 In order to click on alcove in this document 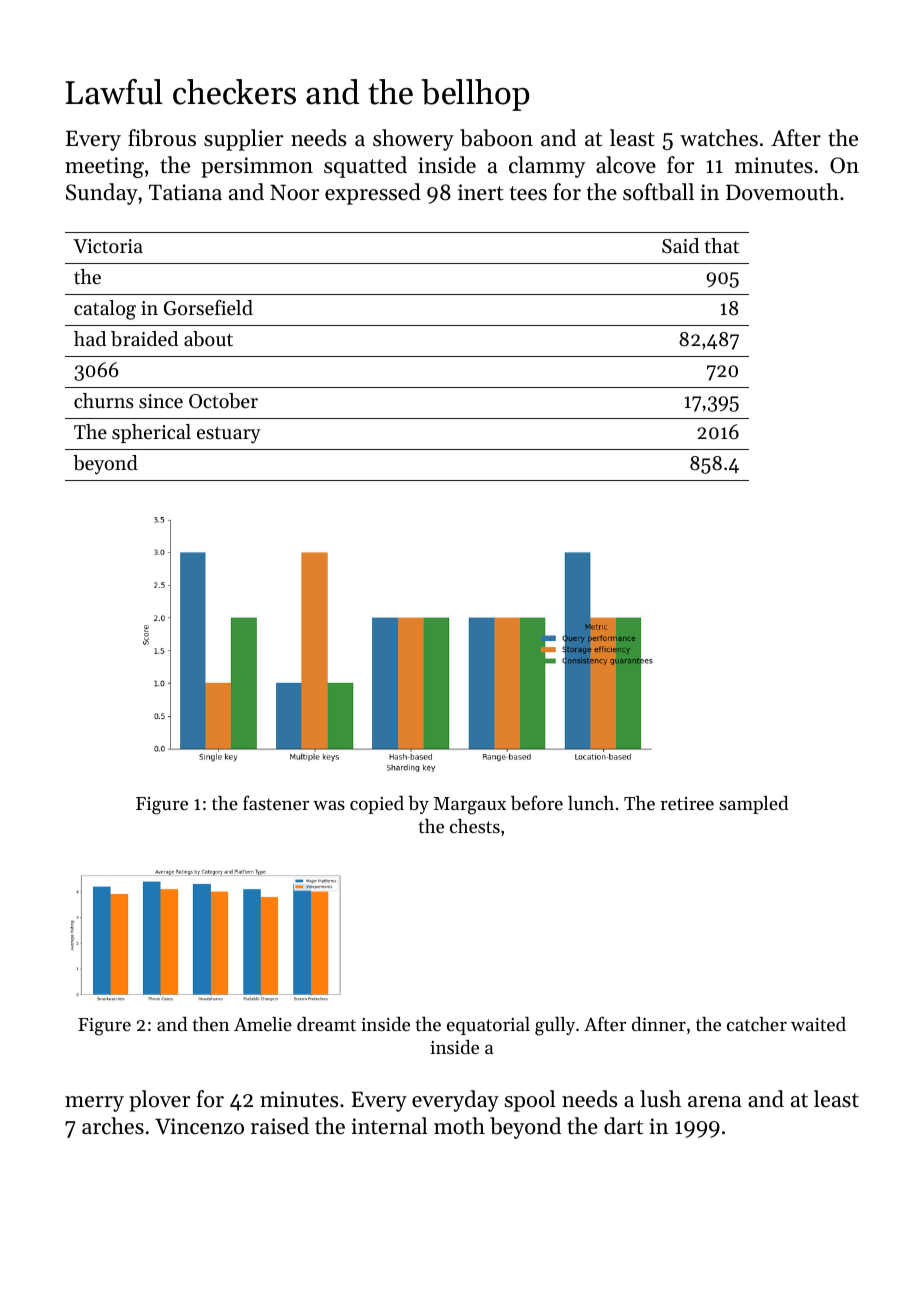, I will do `click(626, 165)`.
